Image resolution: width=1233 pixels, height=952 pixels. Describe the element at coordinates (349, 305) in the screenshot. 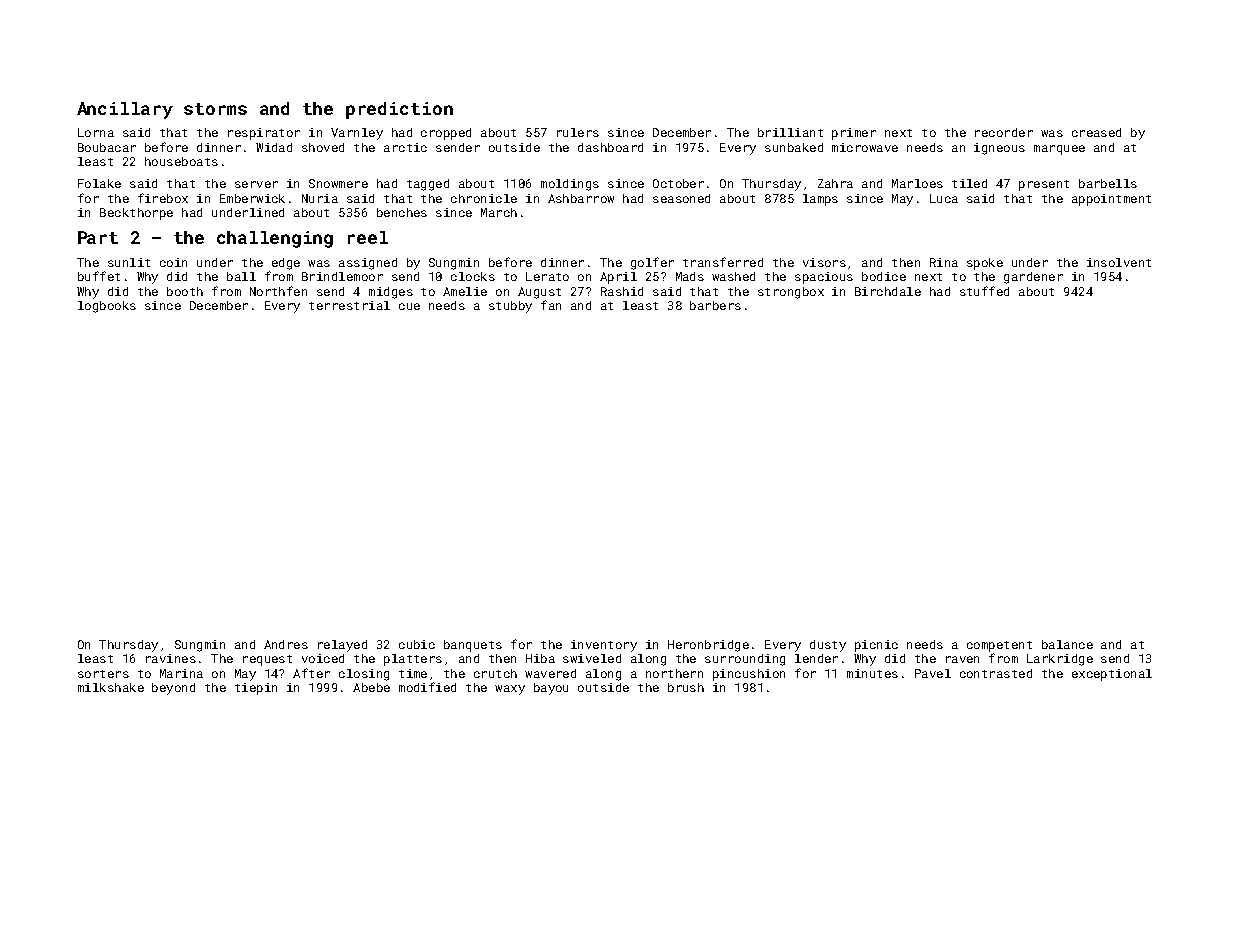

I see `terrestrial` at that location.
